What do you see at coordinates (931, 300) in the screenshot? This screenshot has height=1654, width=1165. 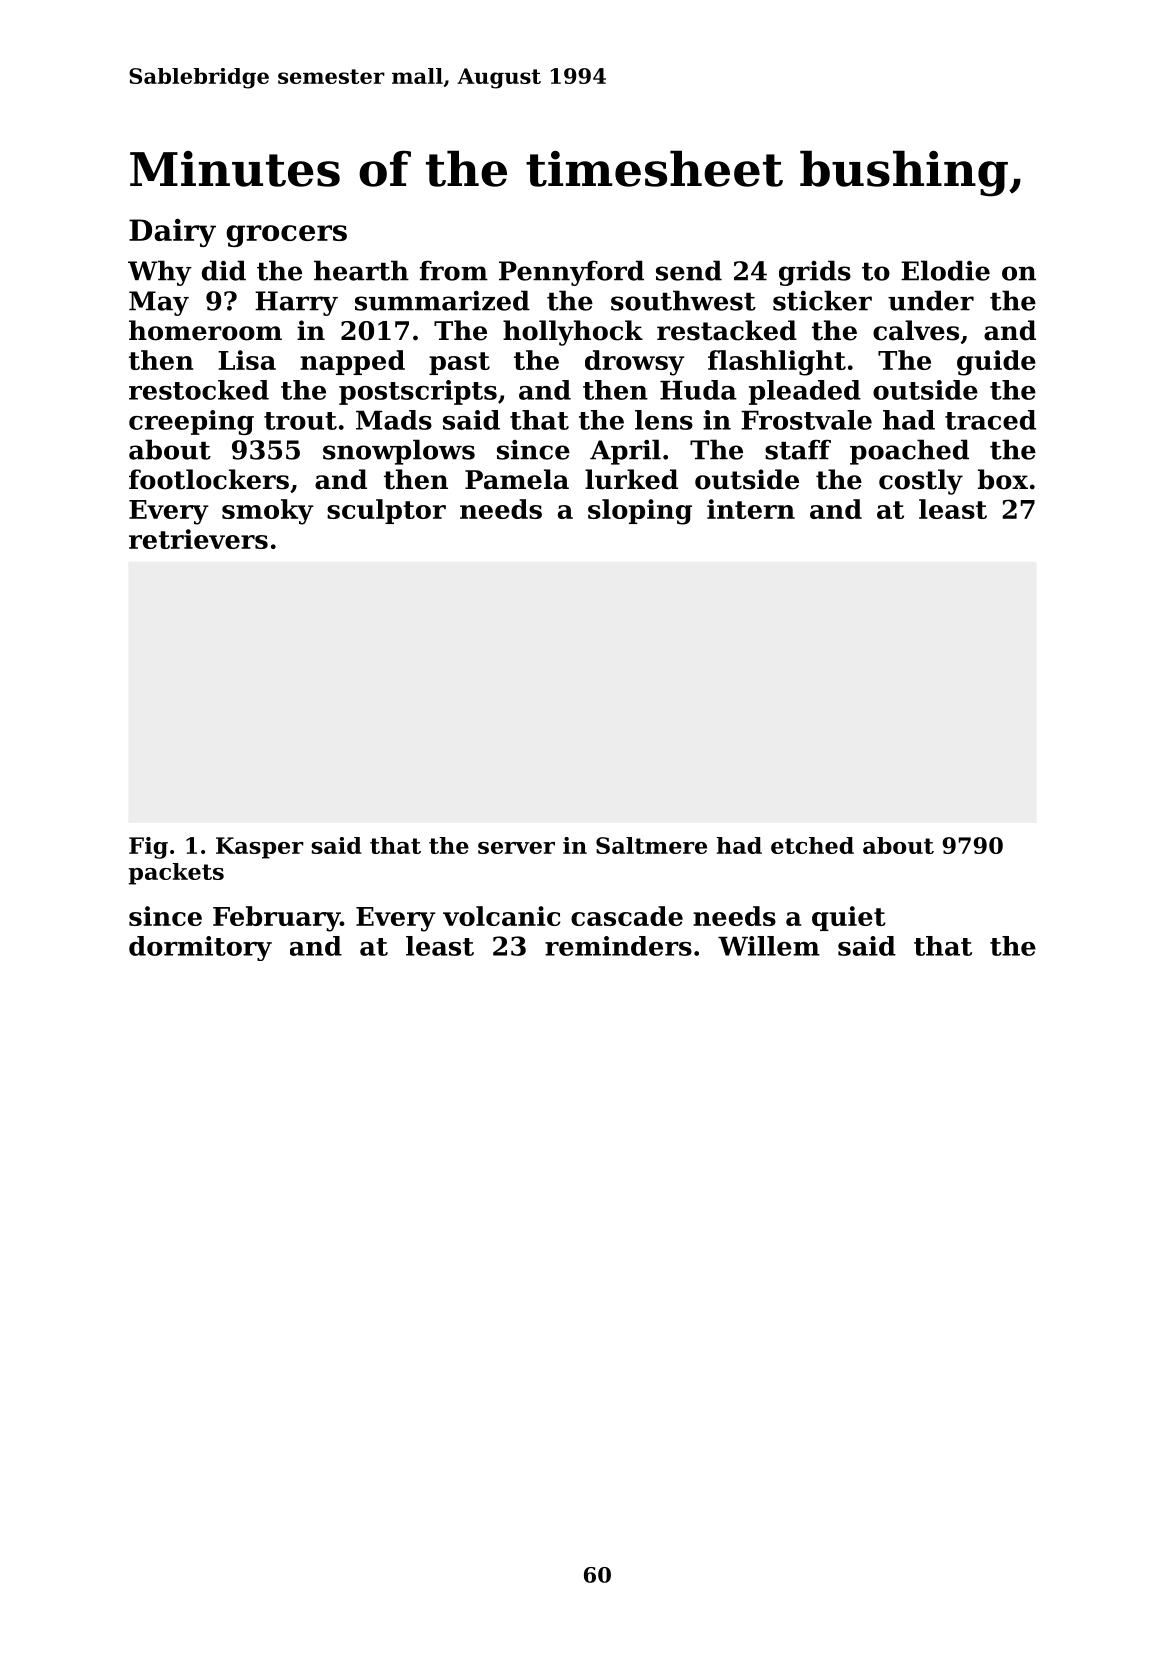 I see `under` at bounding box center [931, 300].
